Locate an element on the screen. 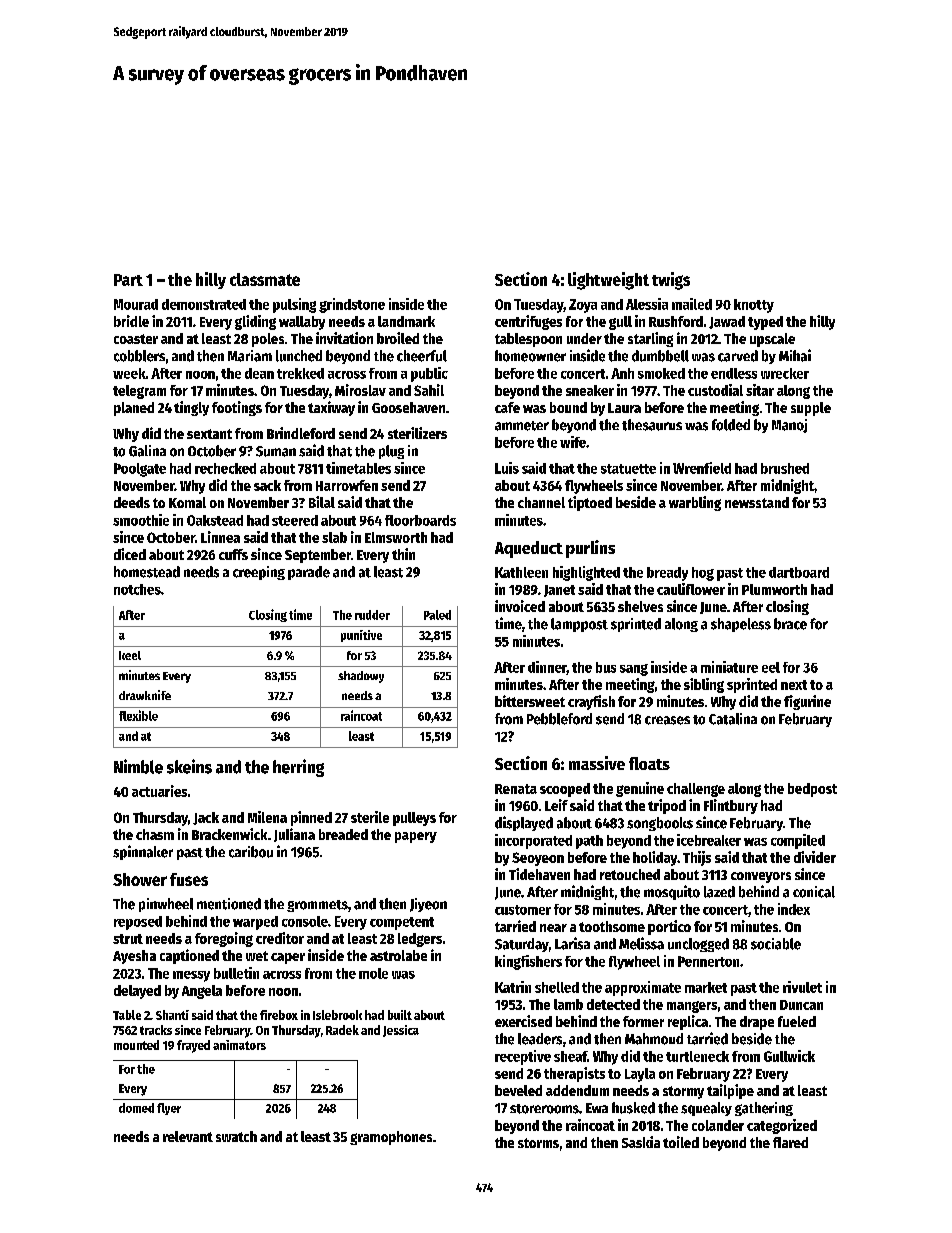 The width and height of the screenshot is (952, 1233). gramophones is located at coordinates (391, 1138).
